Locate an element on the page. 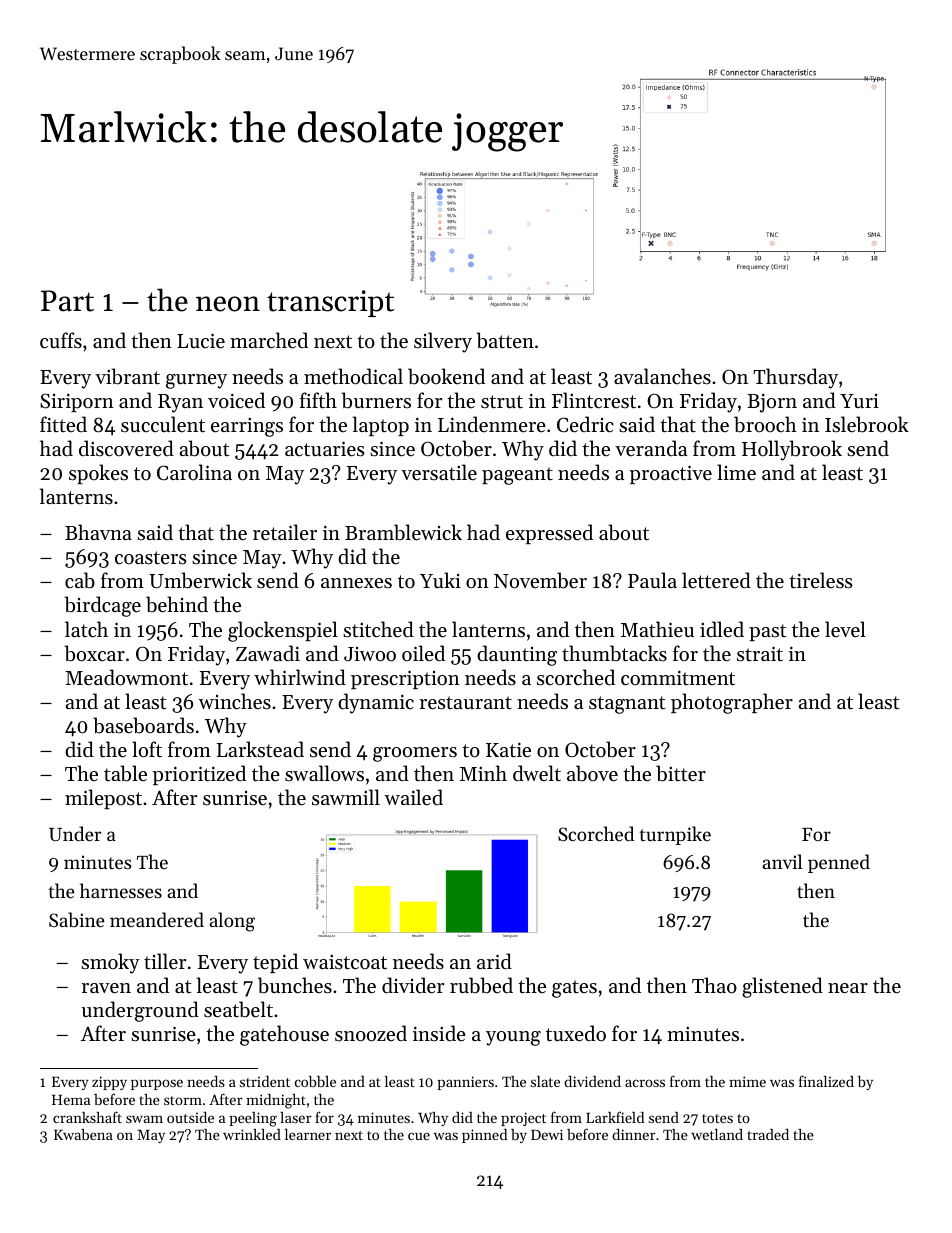  Bhavna is located at coordinates (98, 532).
